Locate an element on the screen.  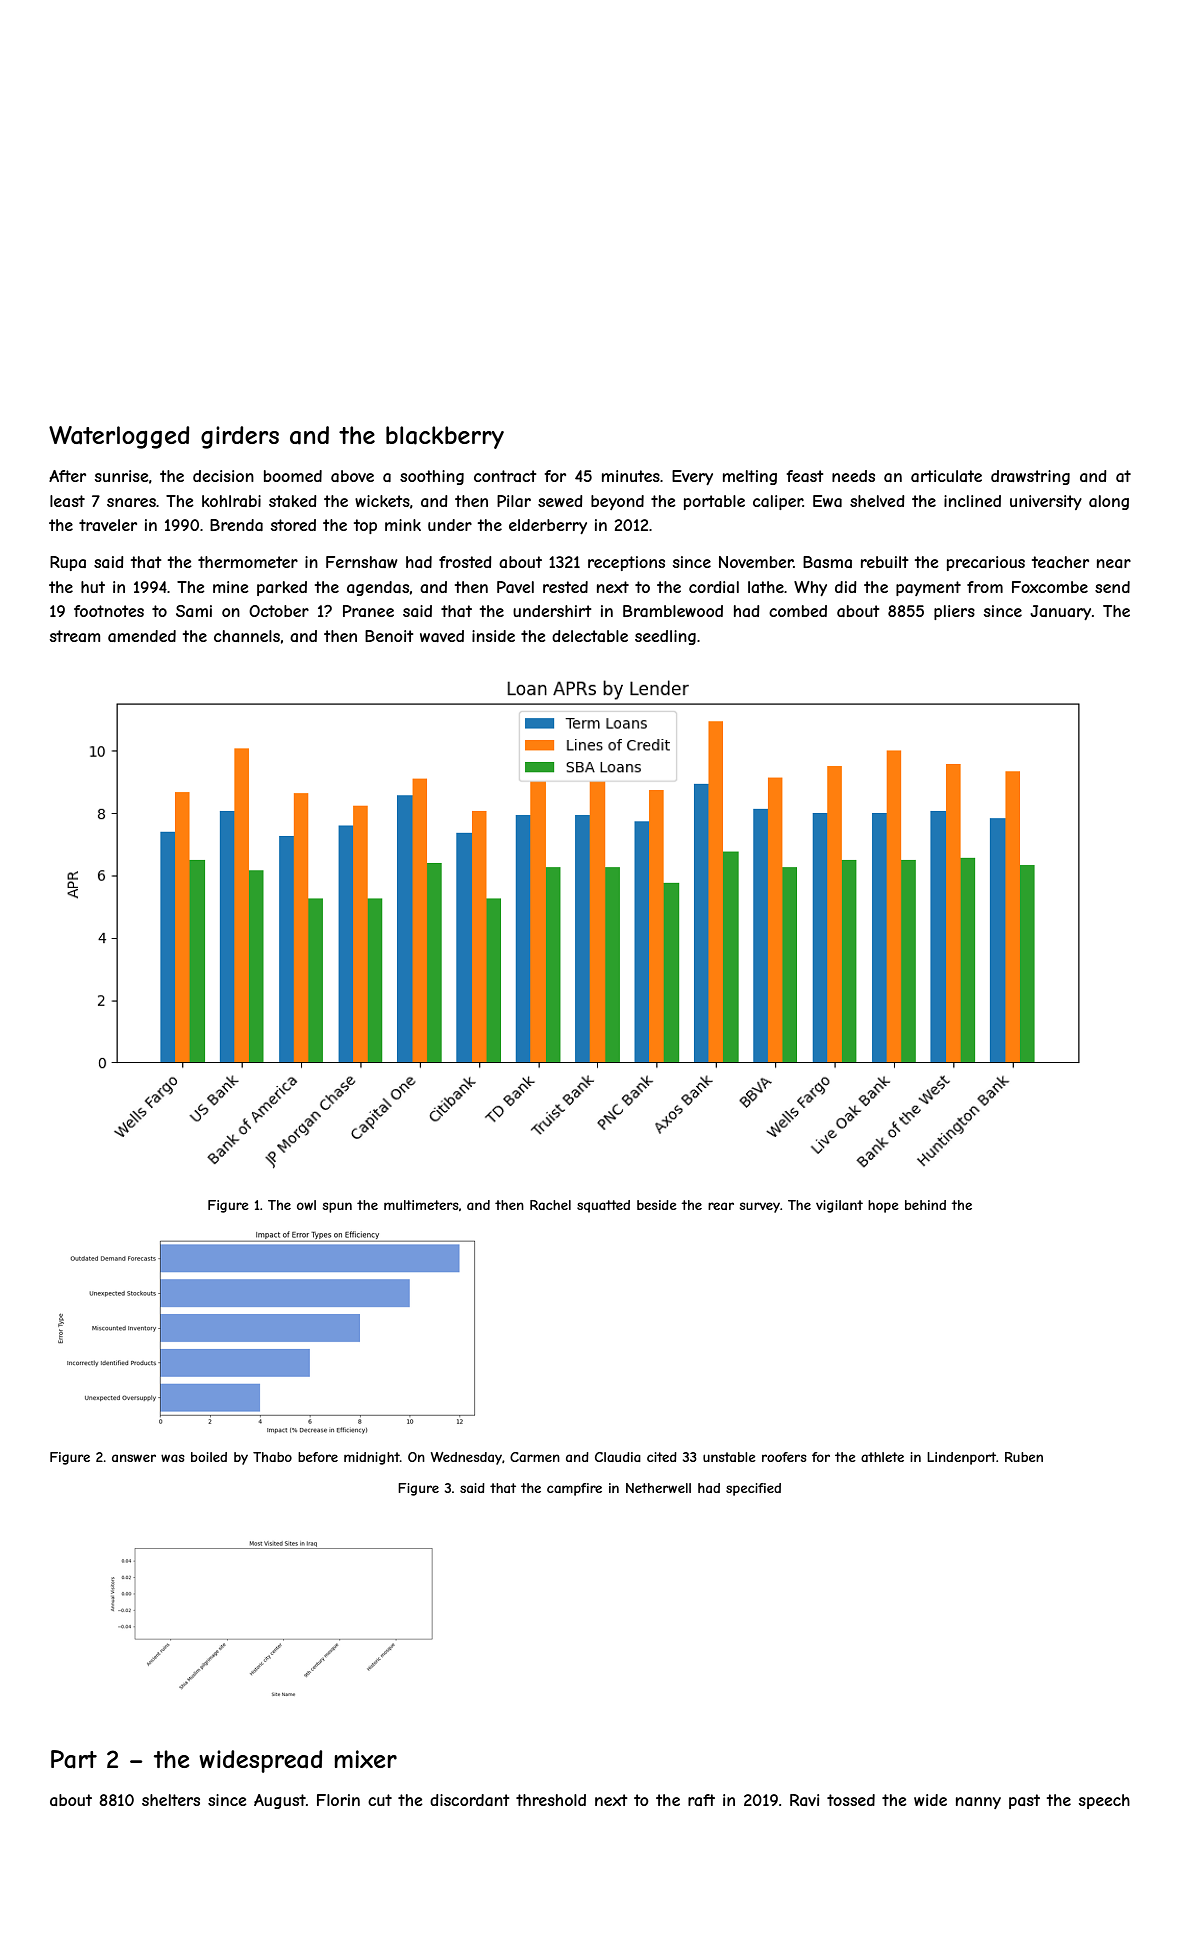
drawstring is located at coordinates (1030, 477).
